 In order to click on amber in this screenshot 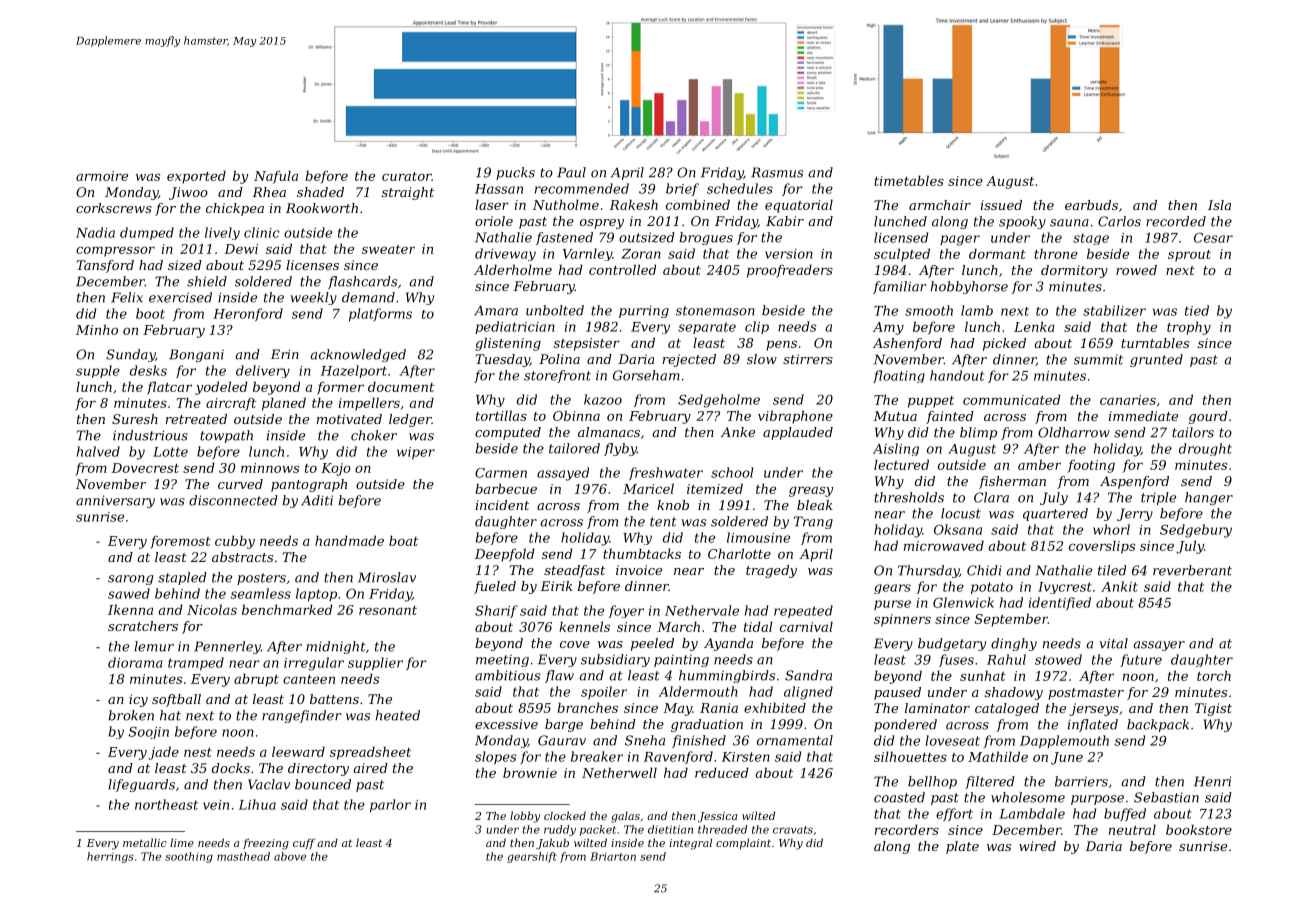, I will do `click(1039, 464)`.
